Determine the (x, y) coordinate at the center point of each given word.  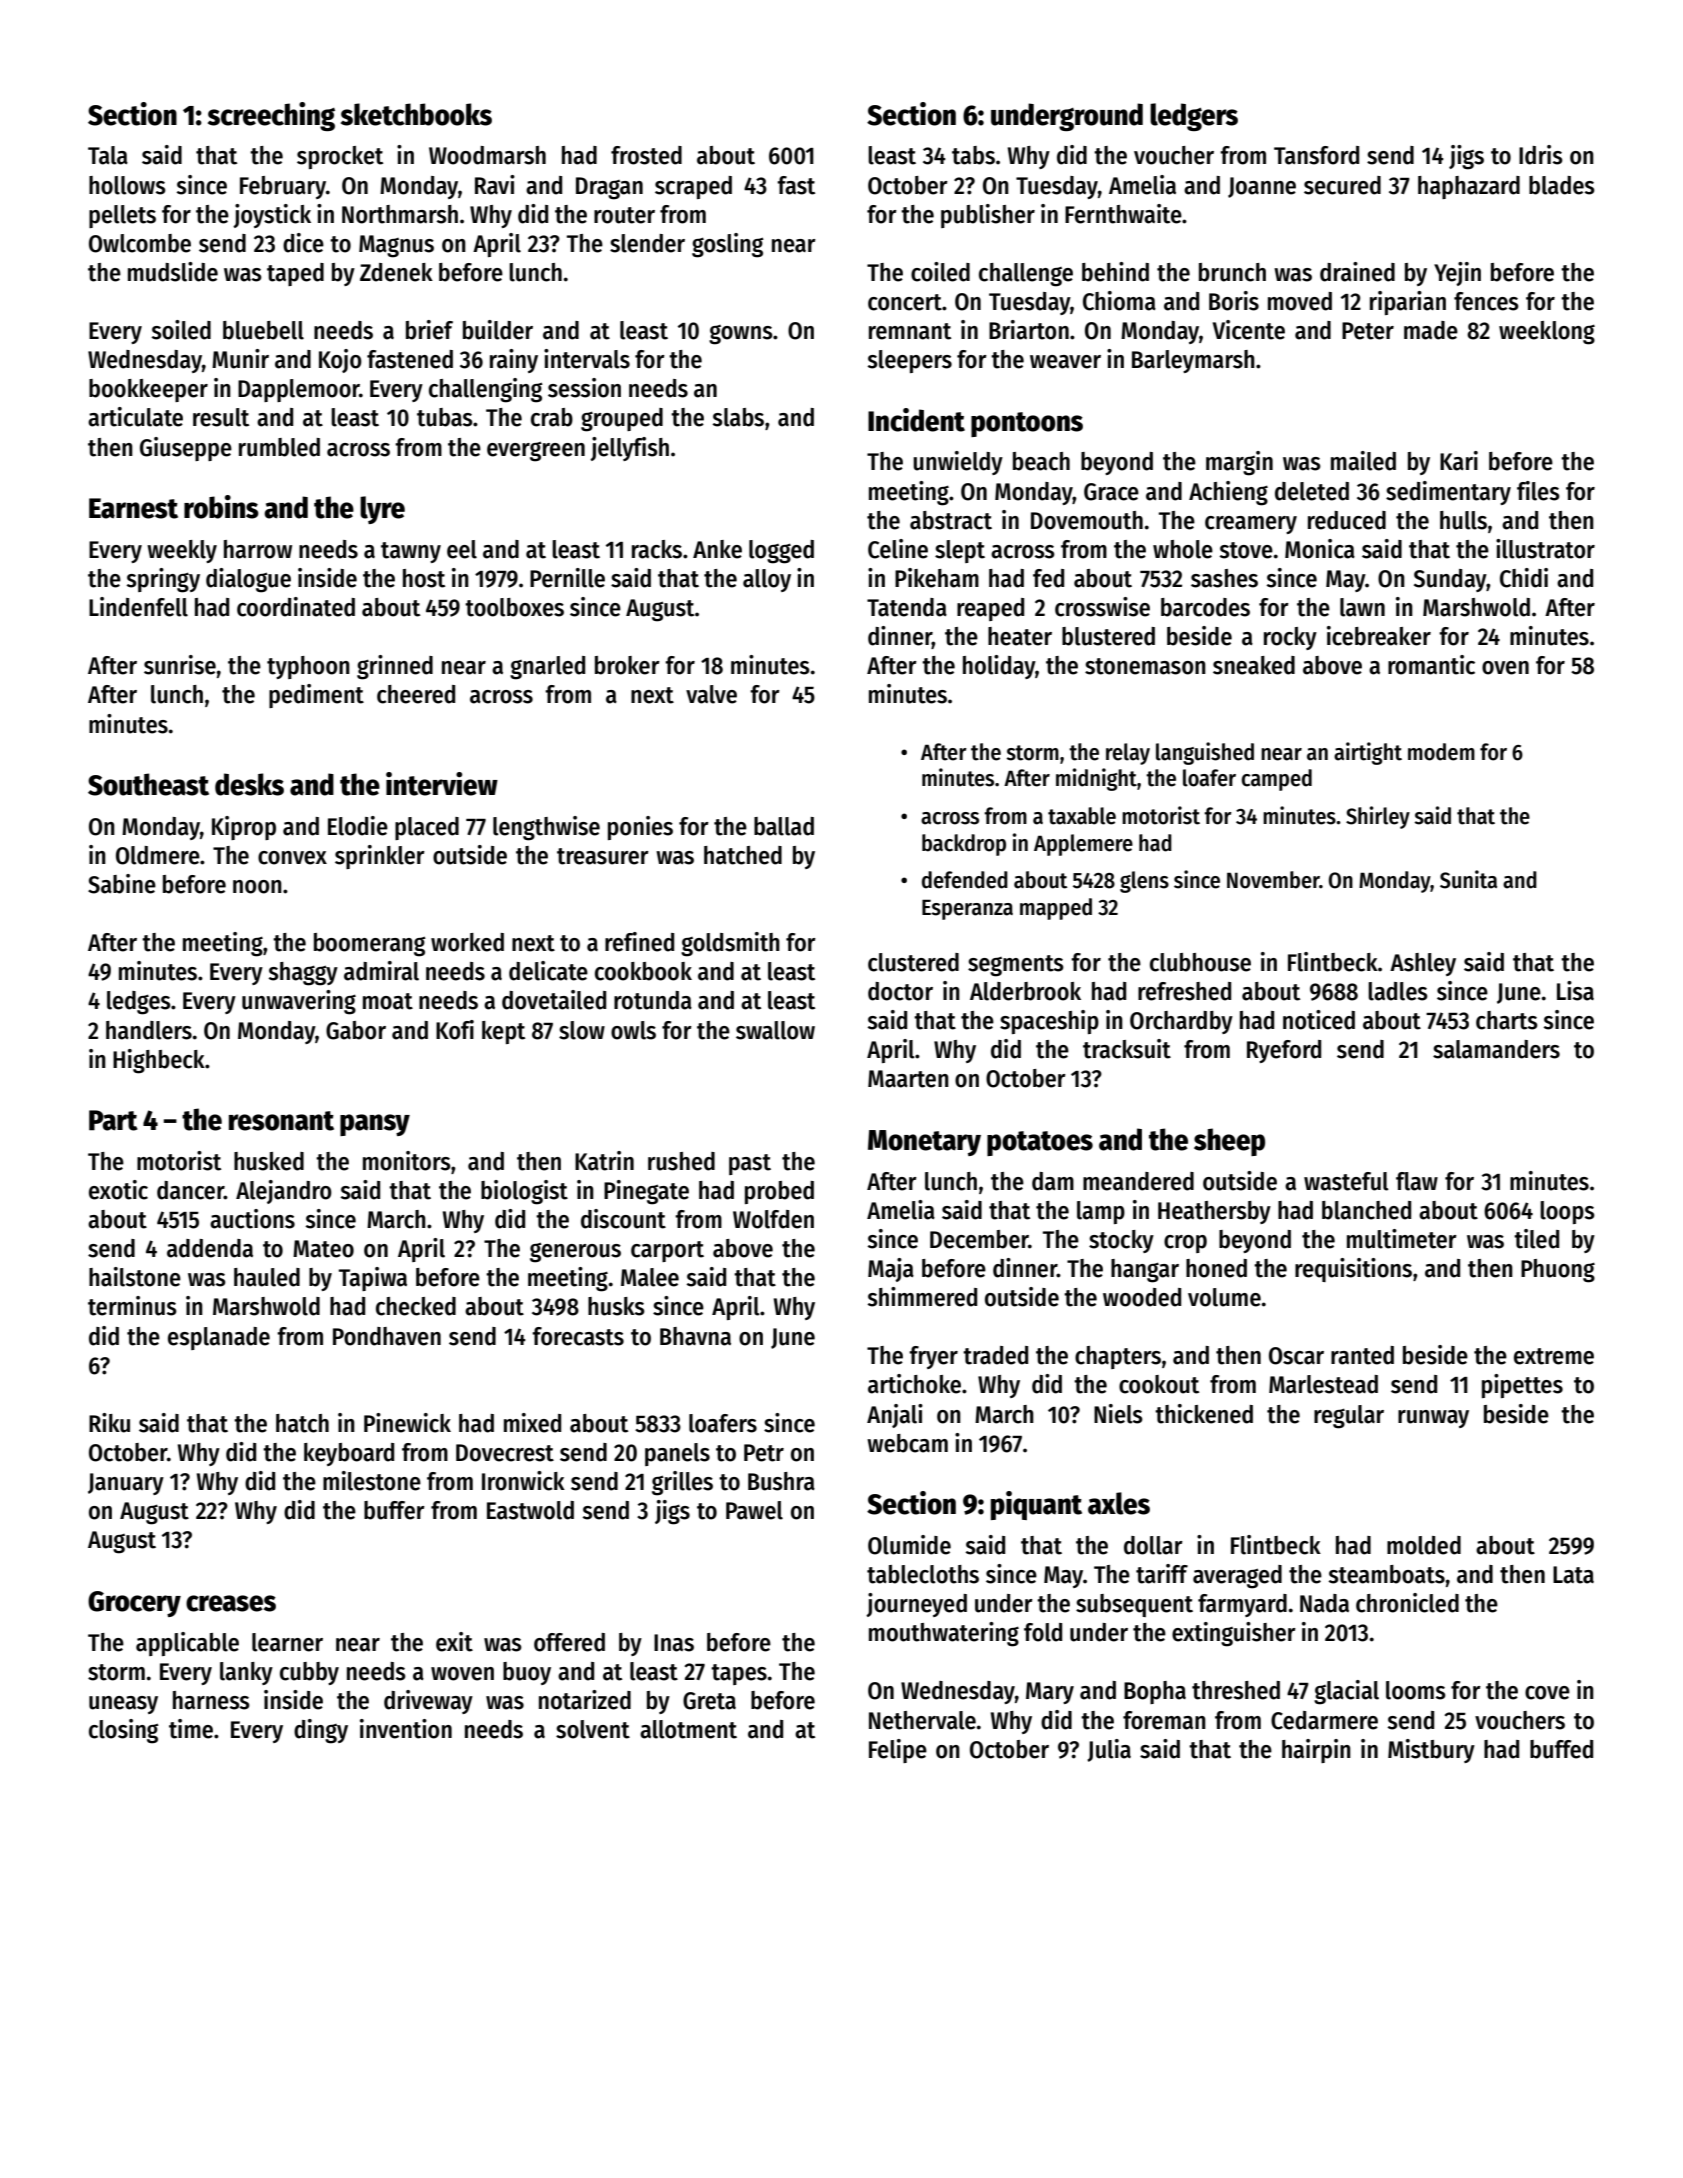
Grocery (134, 1604)
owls (633, 1030)
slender (647, 243)
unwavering (299, 1002)
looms (1416, 1690)
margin (1239, 463)
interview (442, 784)
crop (1185, 1244)
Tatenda (907, 607)
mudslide (173, 272)
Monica (1320, 549)
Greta (709, 1701)
